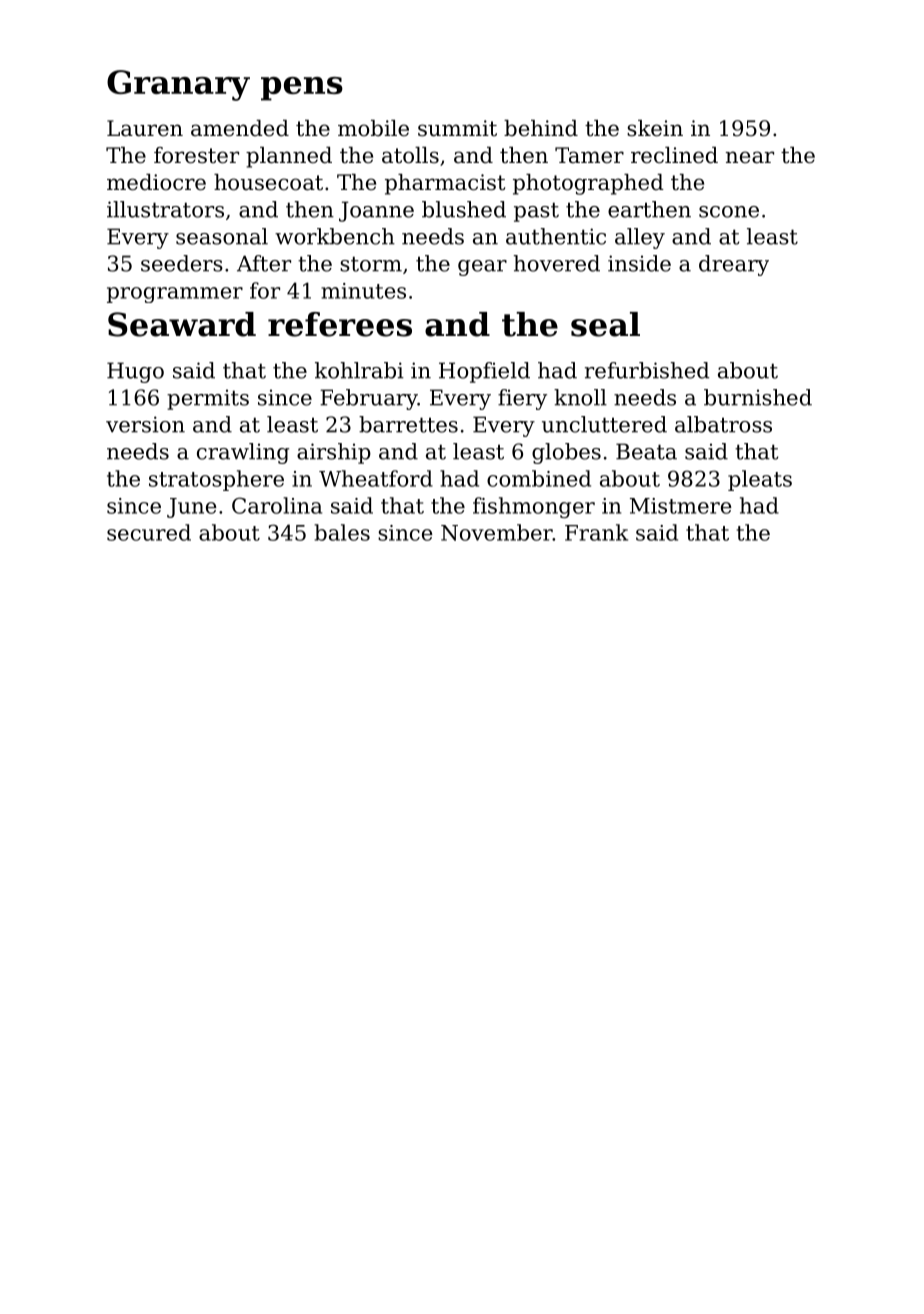 The width and height of the page is (924, 1314). What do you see at coordinates (734, 265) in the page?
I see `dreary` at bounding box center [734, 265].
